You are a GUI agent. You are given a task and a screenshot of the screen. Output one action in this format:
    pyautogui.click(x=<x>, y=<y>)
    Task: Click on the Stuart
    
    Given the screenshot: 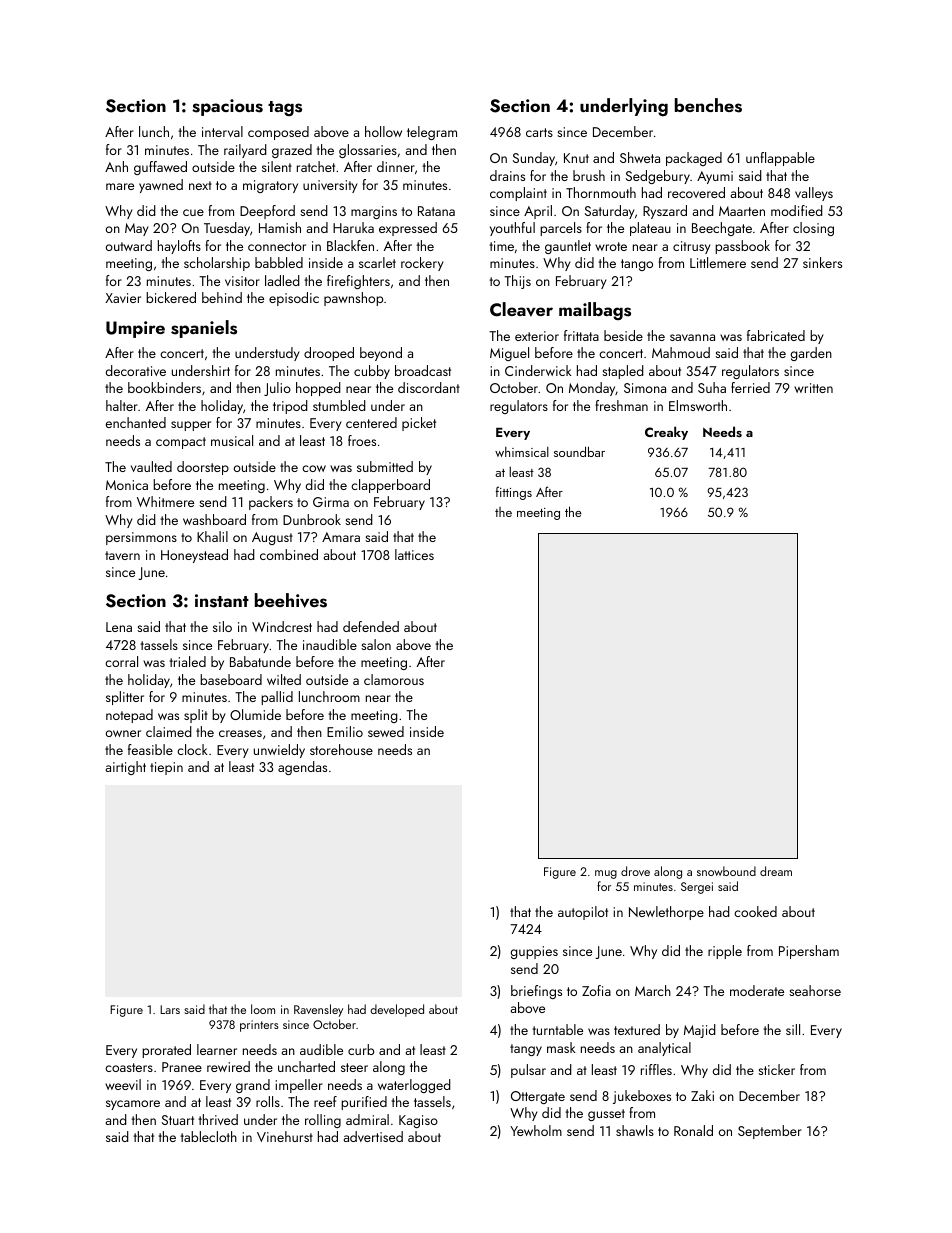 What is the action you would take?
    pyautogui.click(x=178, y=1120)
